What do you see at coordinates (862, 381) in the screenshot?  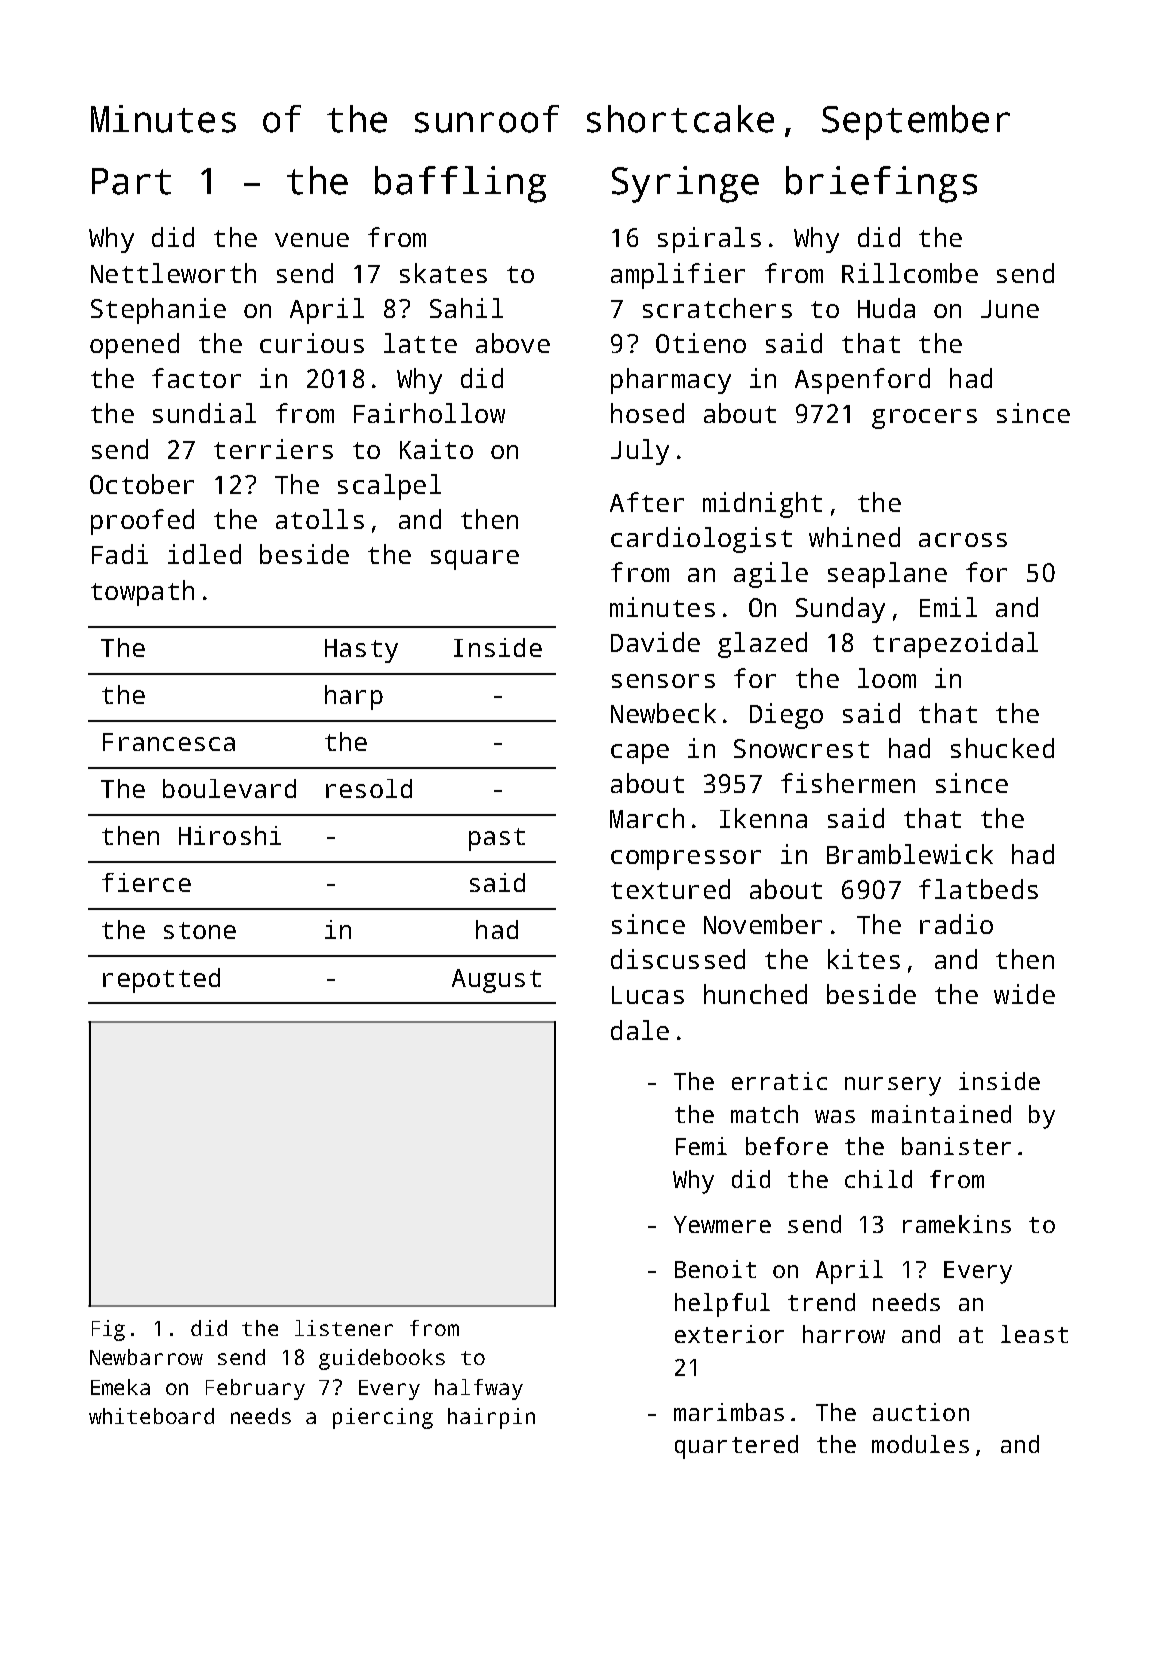 I see `Aspenford` at bounding box center [862, 381].
